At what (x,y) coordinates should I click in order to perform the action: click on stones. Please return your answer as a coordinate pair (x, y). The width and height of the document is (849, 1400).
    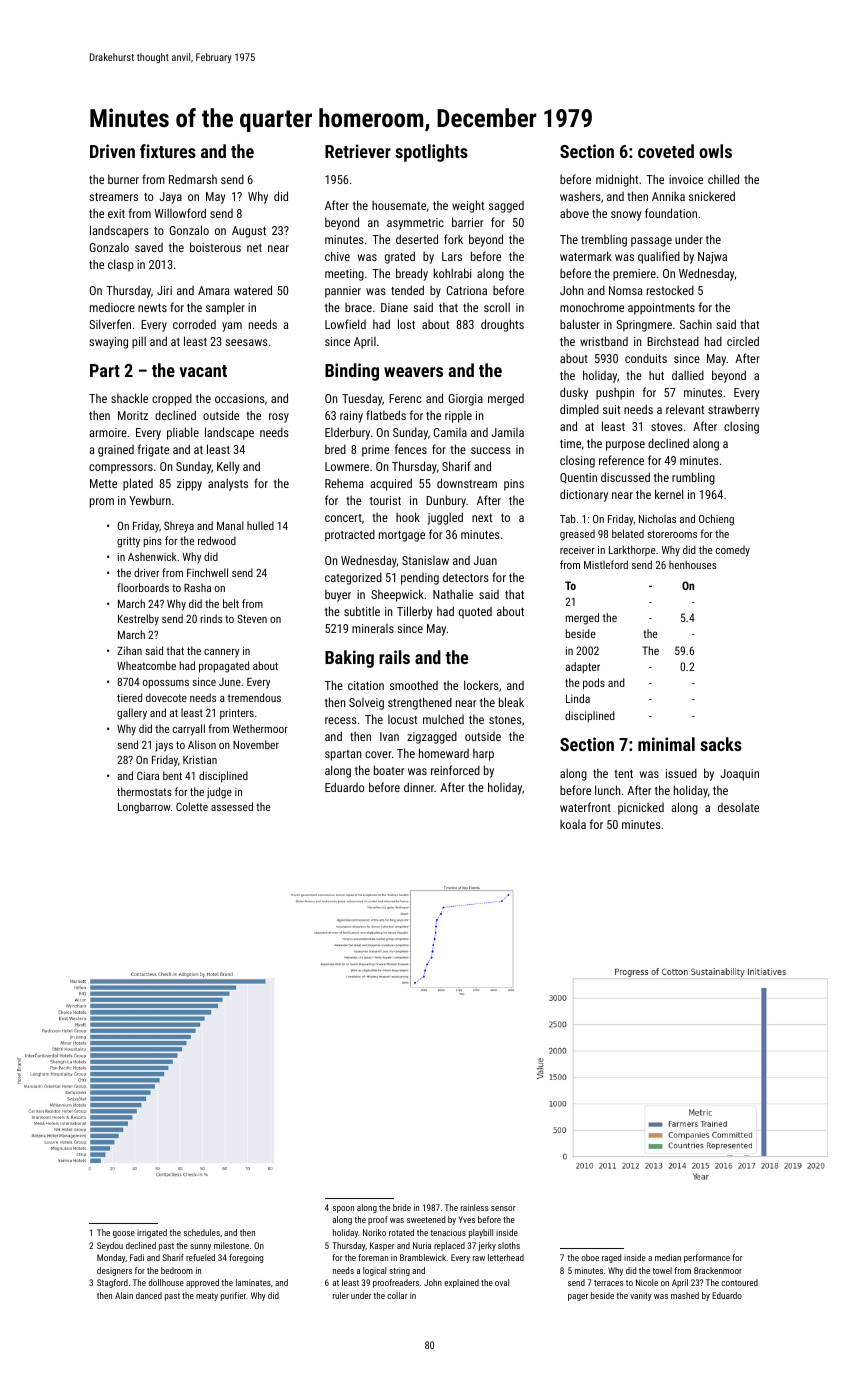
    Looking at the image, I should click on (505, 720).
